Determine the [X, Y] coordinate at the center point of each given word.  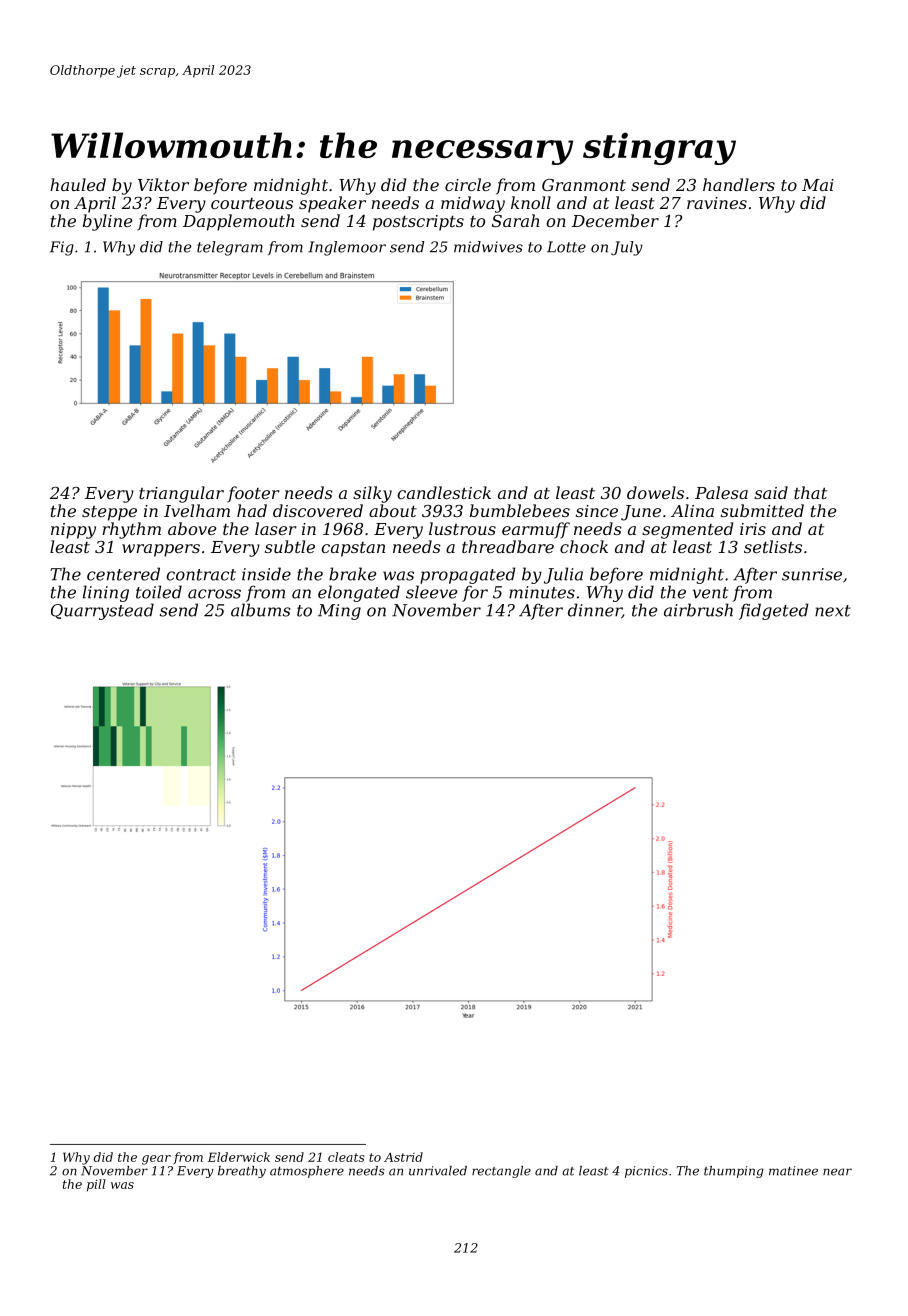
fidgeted [774, 611]
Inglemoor [347, 248]
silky [372, 494]
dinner [595, 611]
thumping [734, 1172]
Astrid [403, 1157]
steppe [109, 513]
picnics [646, 1172]
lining [106, 593]
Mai [818, 185]
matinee [793, 1171]
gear [156, 1160]
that [810, 492]
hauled [78, 184]
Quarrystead [102, 611]
